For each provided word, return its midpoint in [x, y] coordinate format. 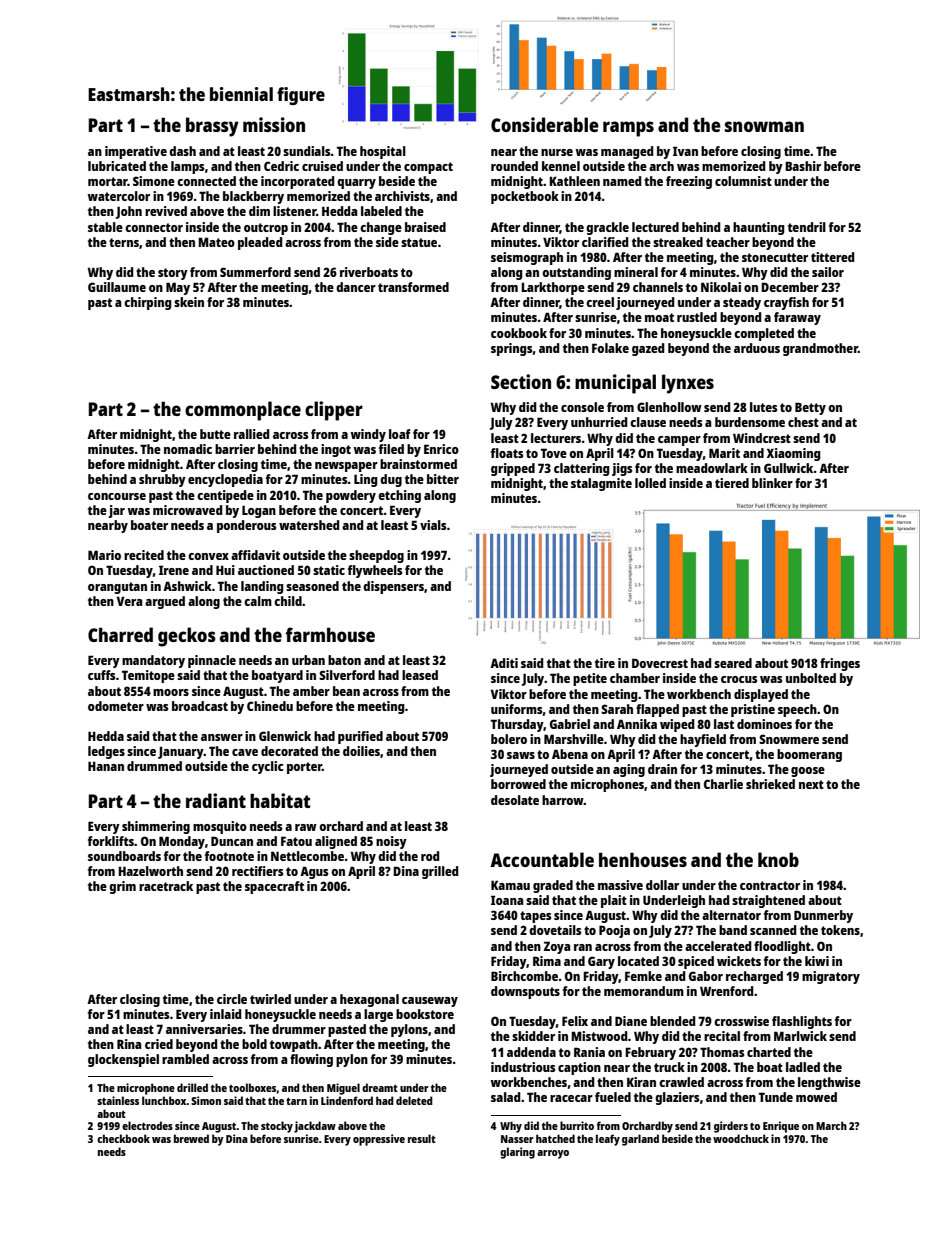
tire [605, 663]
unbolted [811, 678]
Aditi [504, 663]
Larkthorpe [553, 288]
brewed [191, 1138]
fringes [840, 664]
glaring [517, 1153]
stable [105, 227]
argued [165, 602]
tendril [807, 227]
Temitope [148, 676]
